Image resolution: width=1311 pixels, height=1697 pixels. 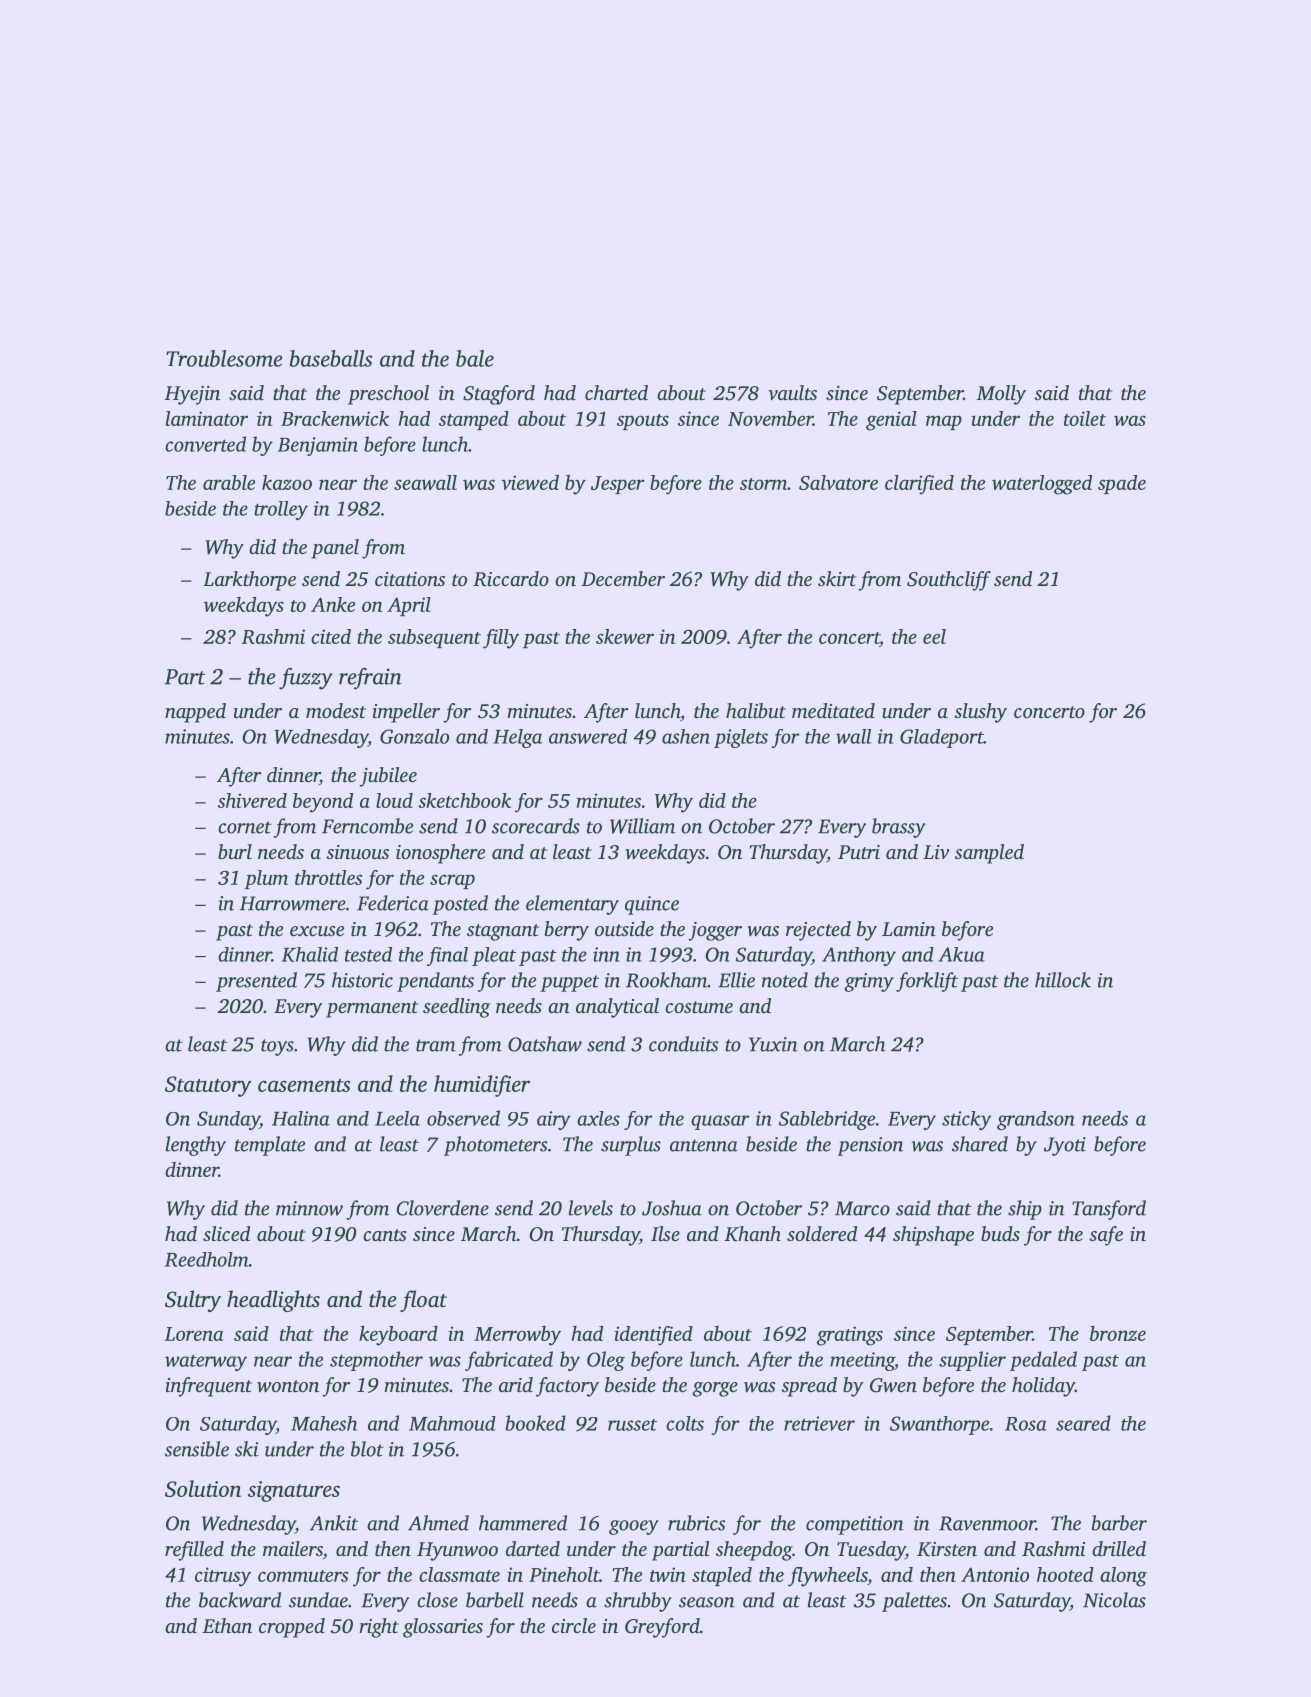 What do you see at coordinates (989, 854) in the document?
I see `sampled` at bounding box center [989, 854].
